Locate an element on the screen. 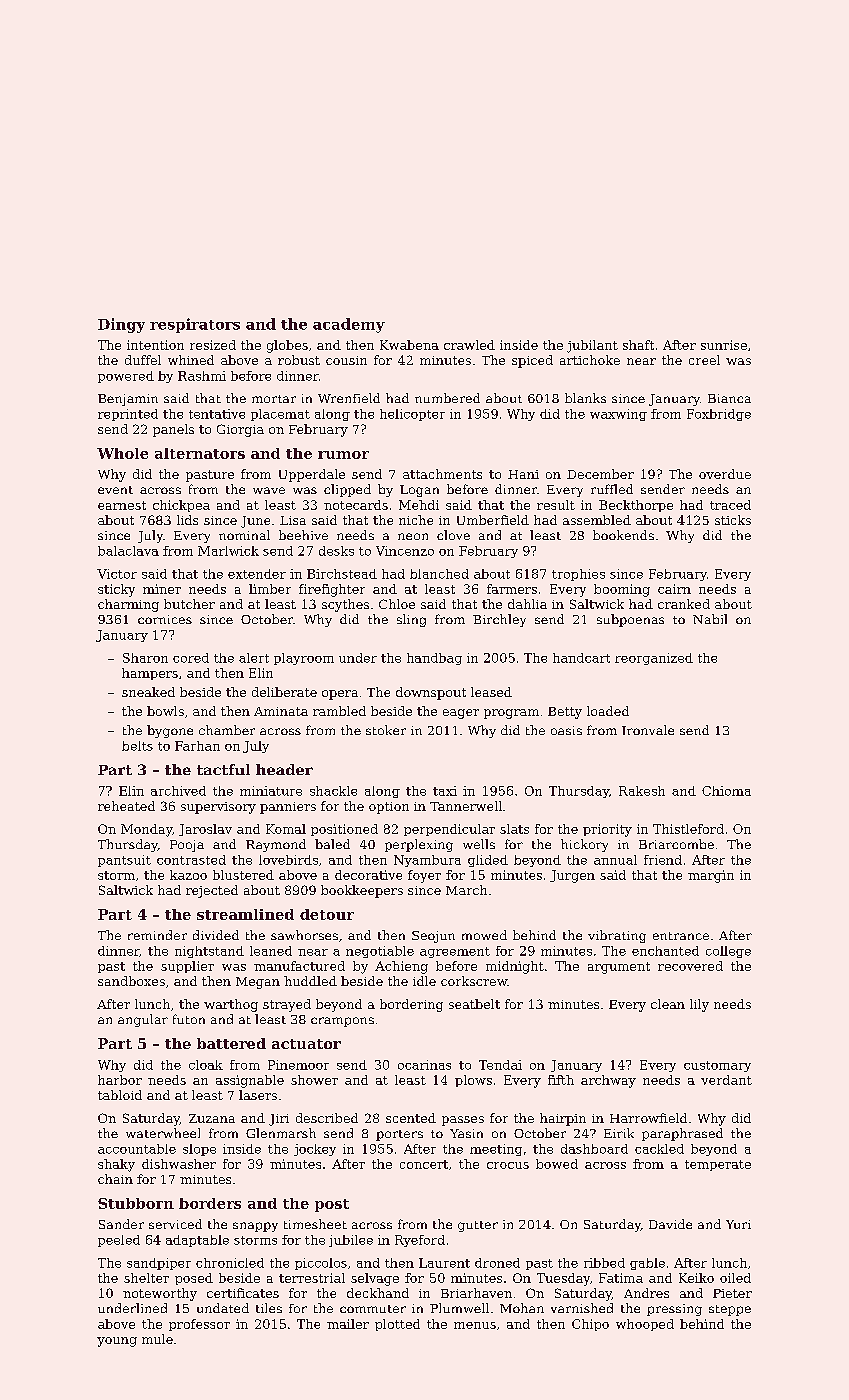  ocarinas is located at coordinates (424, 1065).
